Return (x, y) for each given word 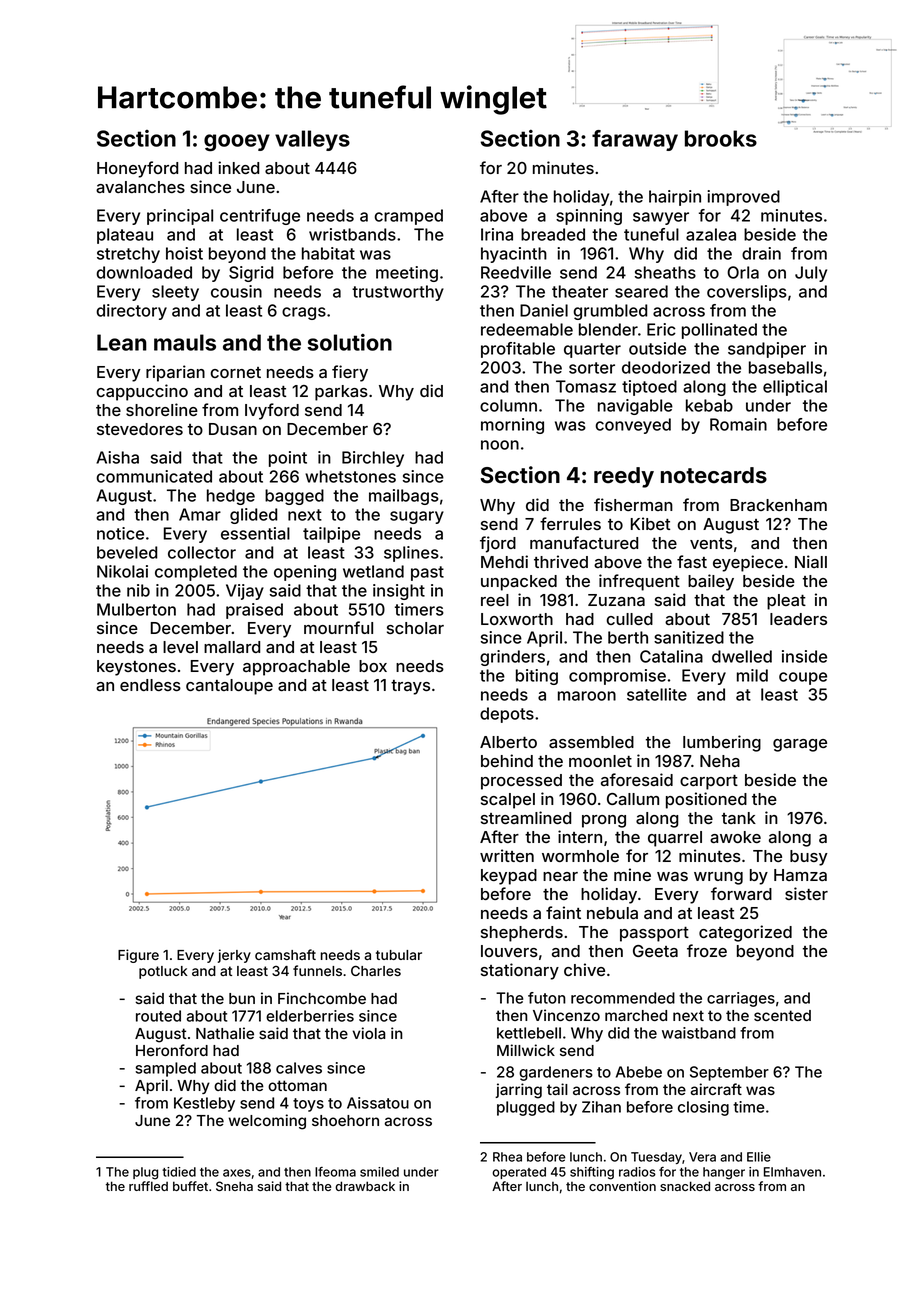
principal (180, 217)
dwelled (742, 656)
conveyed (633, 426)
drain (761, 253)
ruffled (148, 1186)
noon (500, 445)
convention (622, 1186)
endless (150, 685)
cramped (409, 217)
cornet (235, 372)
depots (507, 715)
